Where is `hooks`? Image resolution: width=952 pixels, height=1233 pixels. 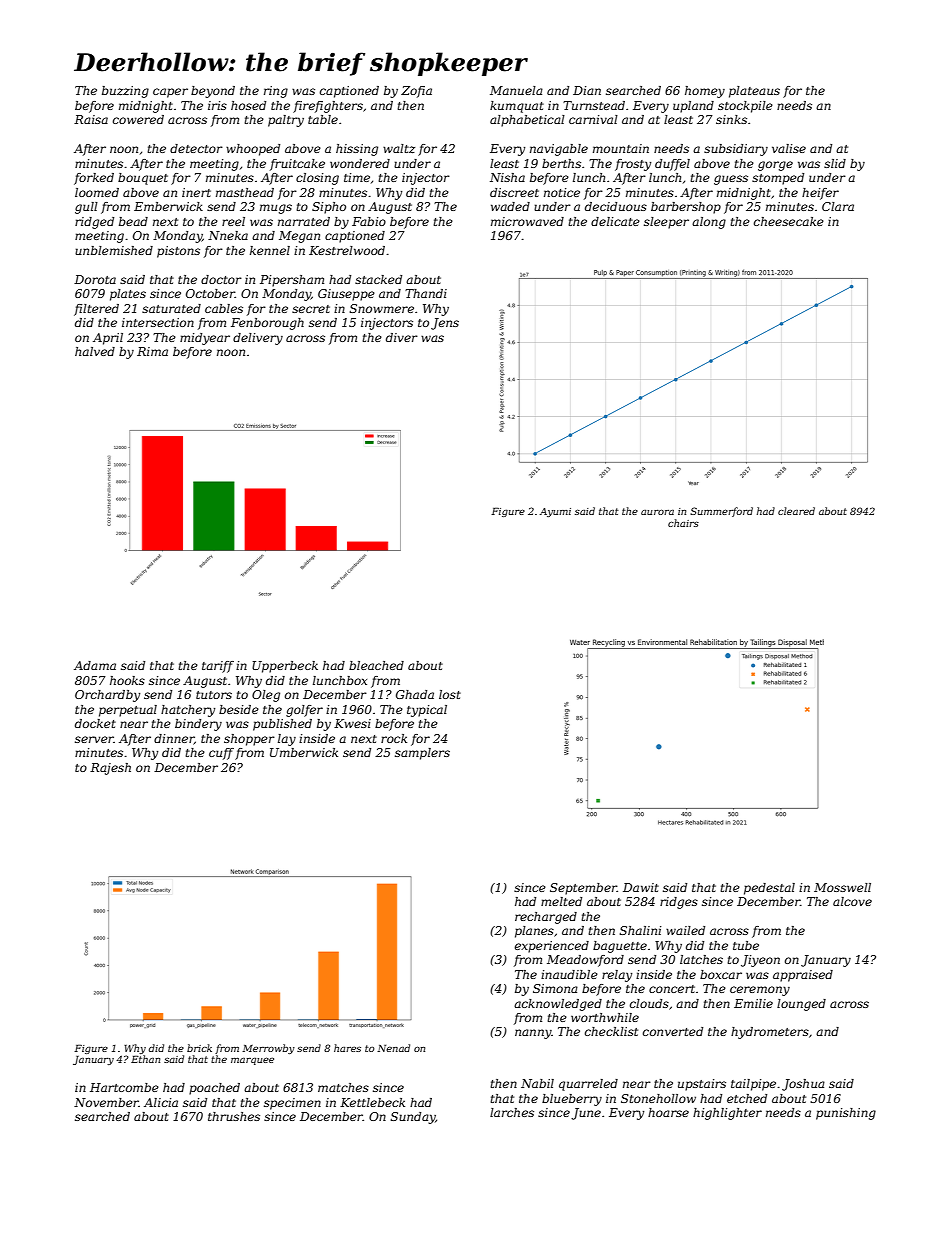 hooks is located at coordinates (127, 680).
